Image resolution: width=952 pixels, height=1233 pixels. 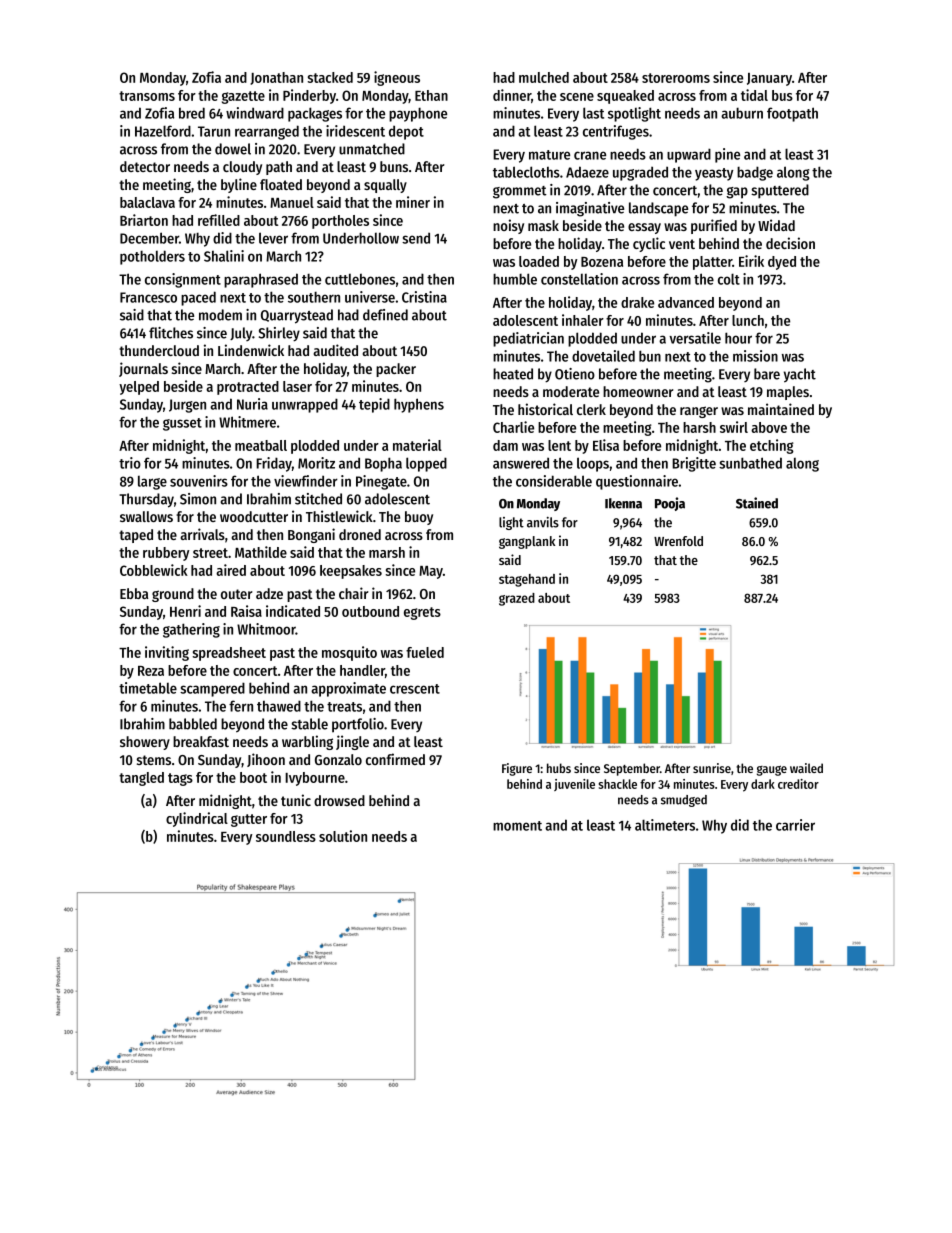 What do you see at coordinates (790, 243) in the screenshot?
I see `decision` at bounding box center [790, 243].
